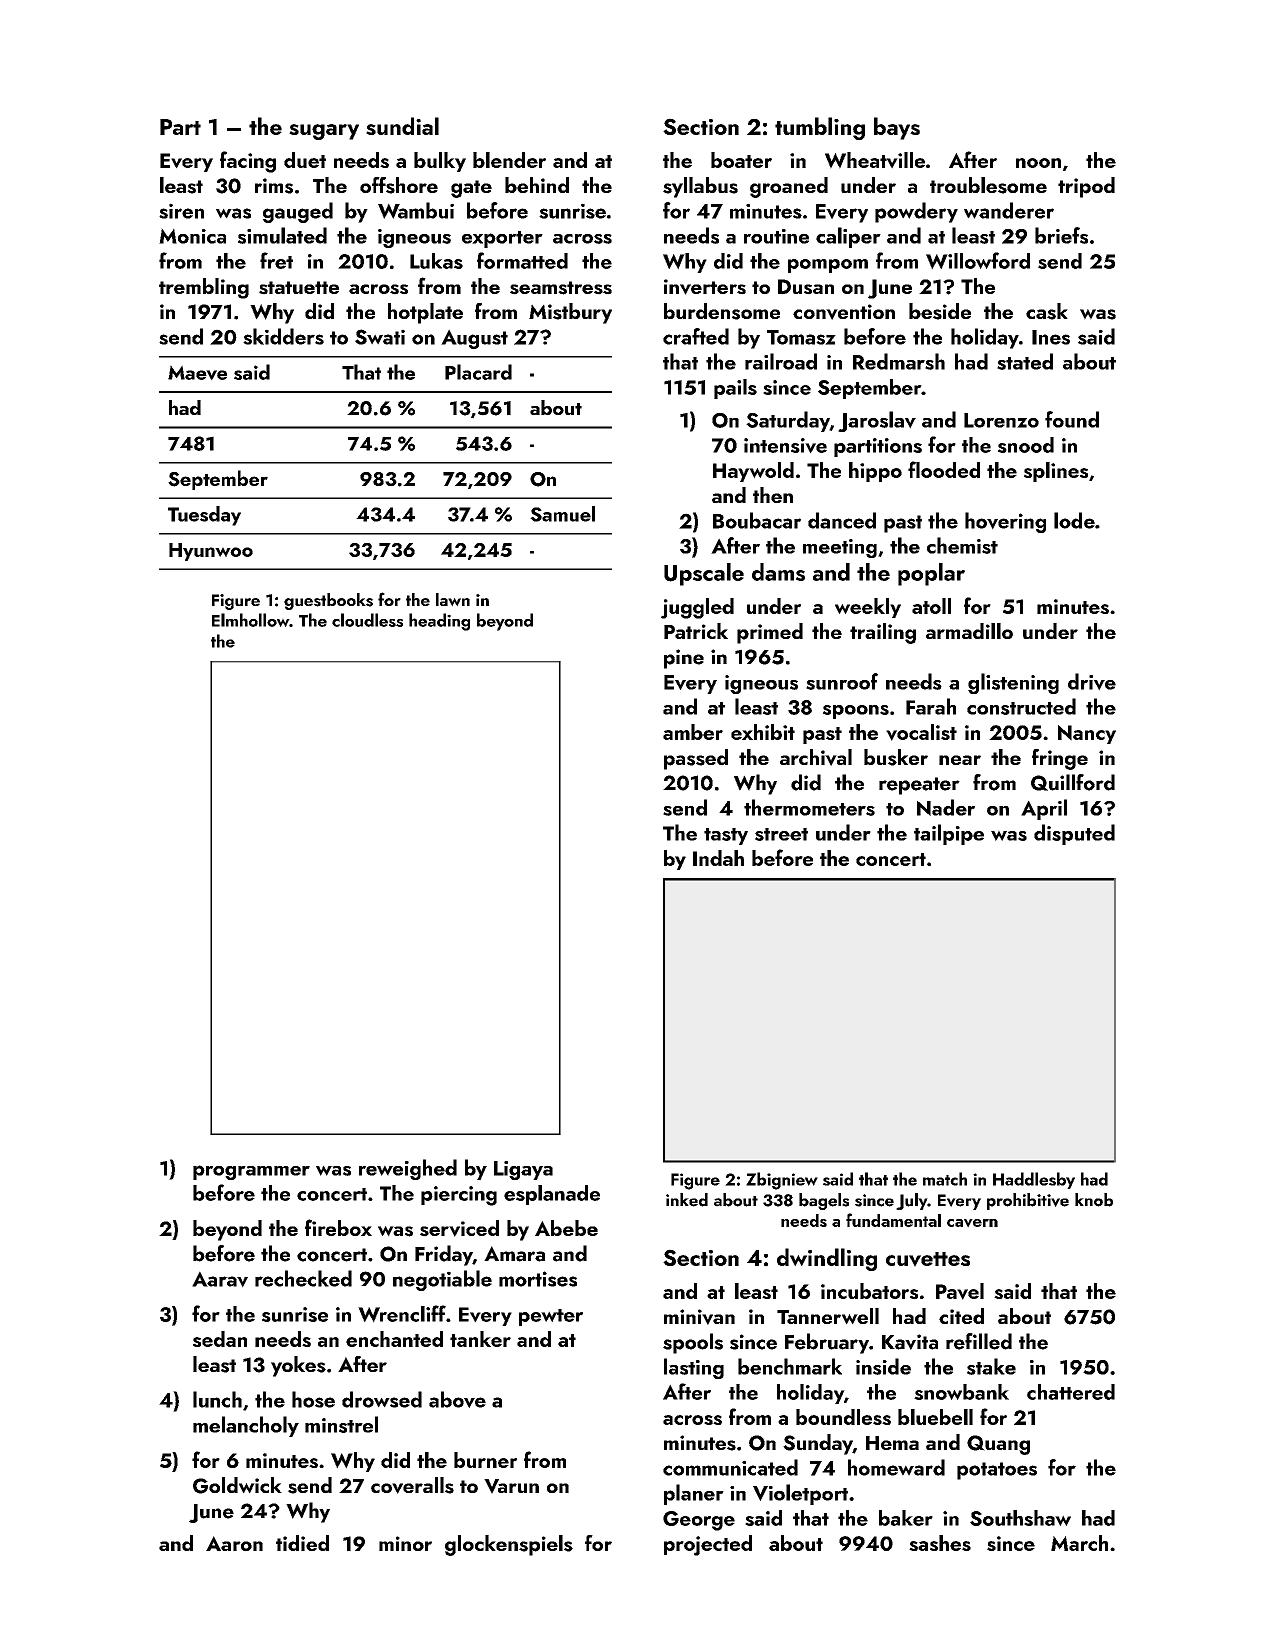 Image resolution: width=1275 pixels, height=1651 pixels. What do you see at coordinates (509, 1545) in the image?
I see `glockenspiels` at bounding box center [509, 1545].
